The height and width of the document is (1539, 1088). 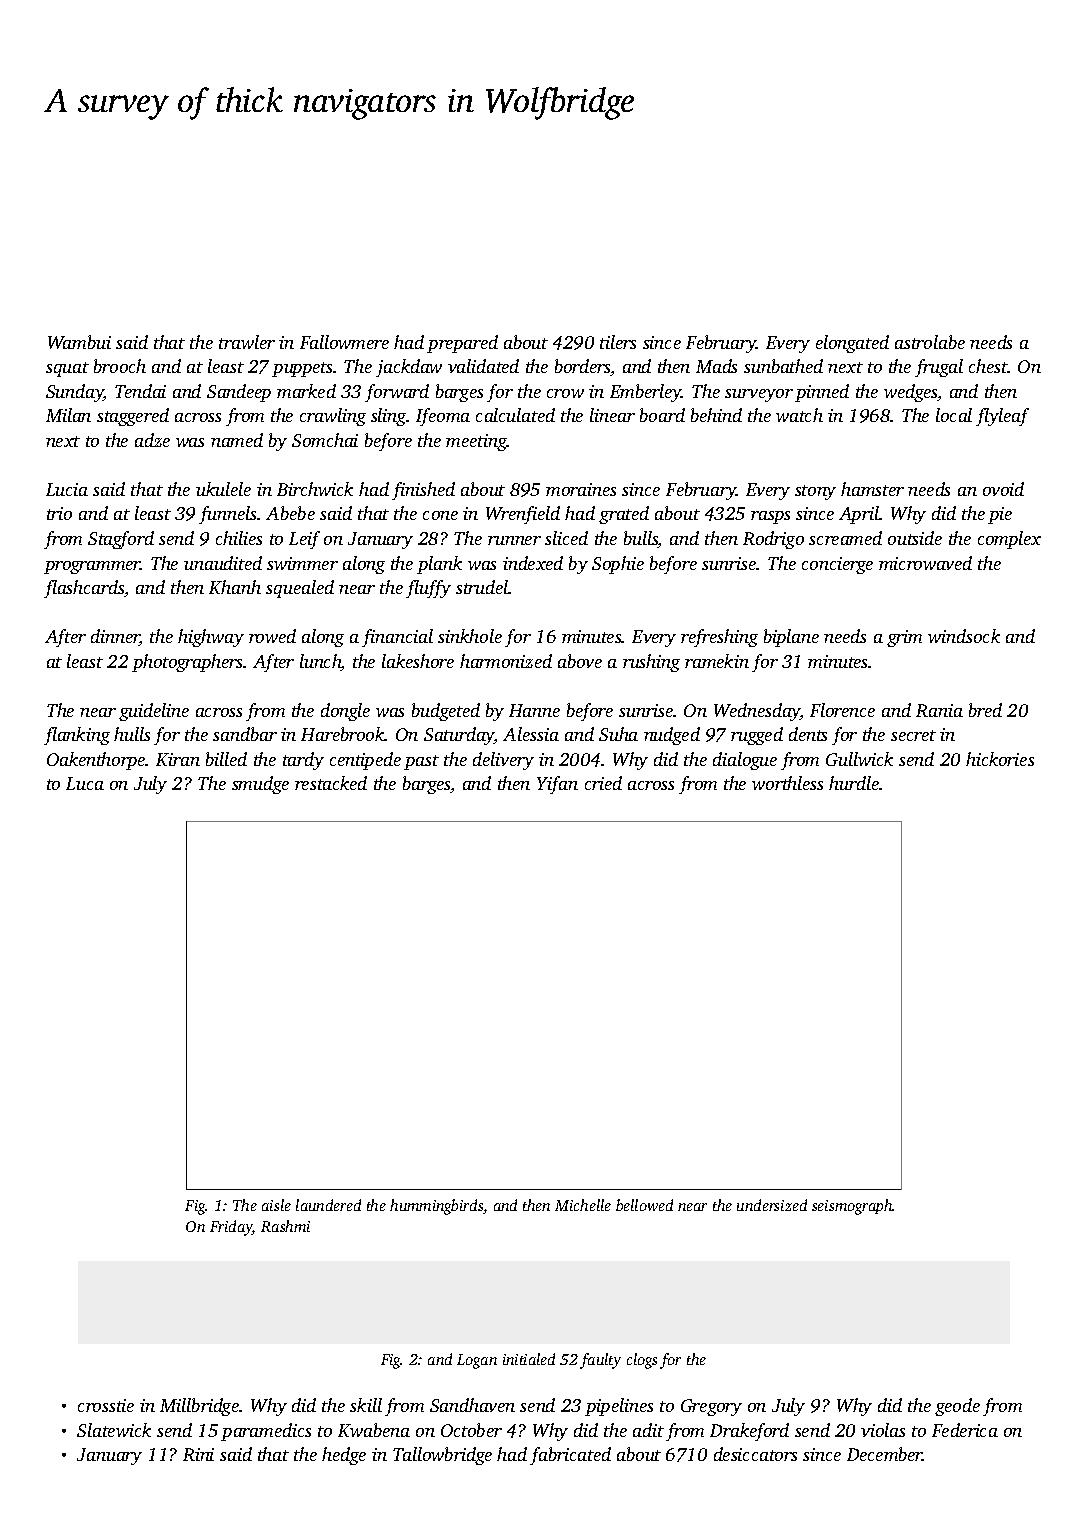 I want to click on Rini, so click(x=198, y=1454).
